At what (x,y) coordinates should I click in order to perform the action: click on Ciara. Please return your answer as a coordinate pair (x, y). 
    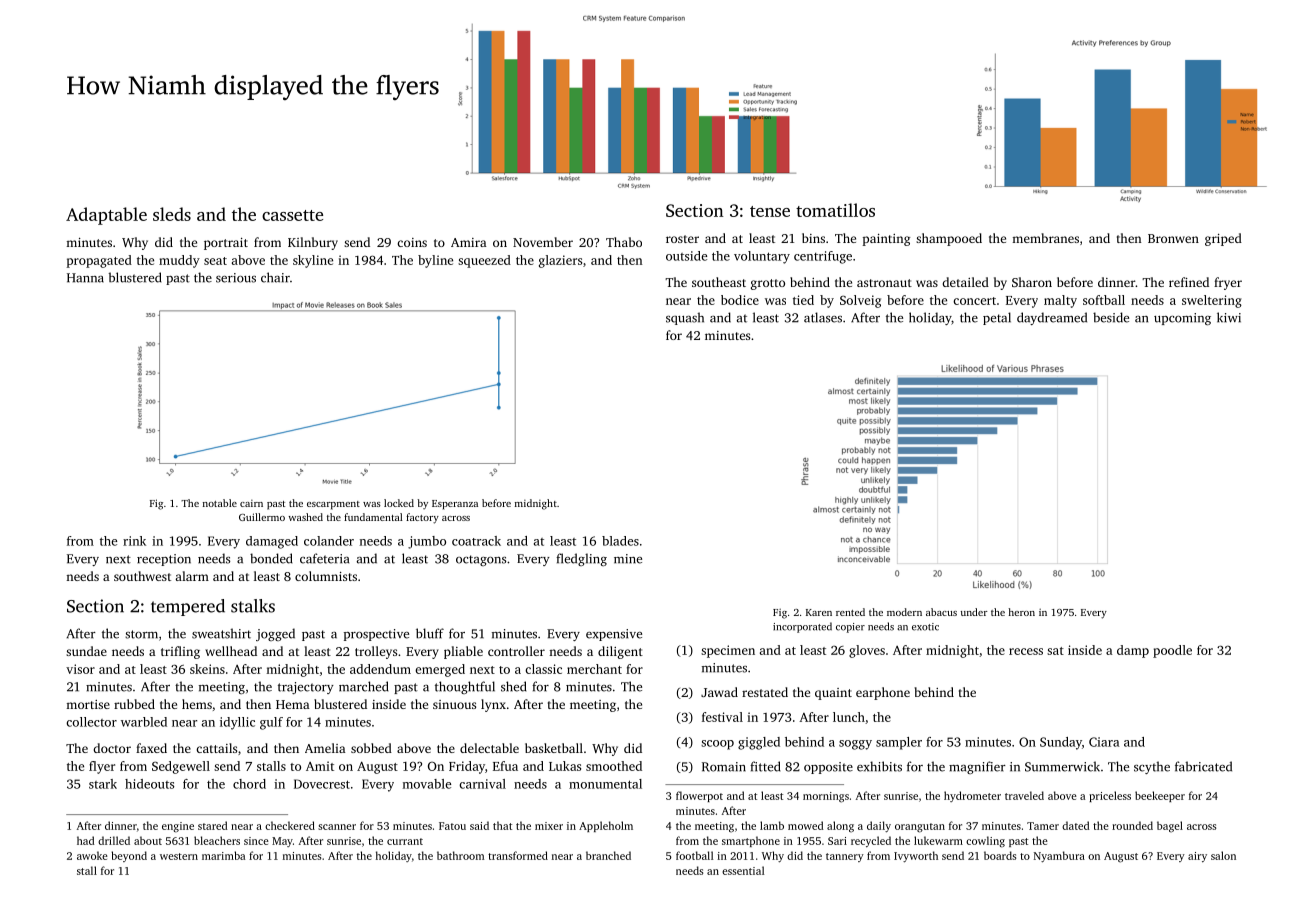
    Looking at the image, I should click on (1104, 742).
